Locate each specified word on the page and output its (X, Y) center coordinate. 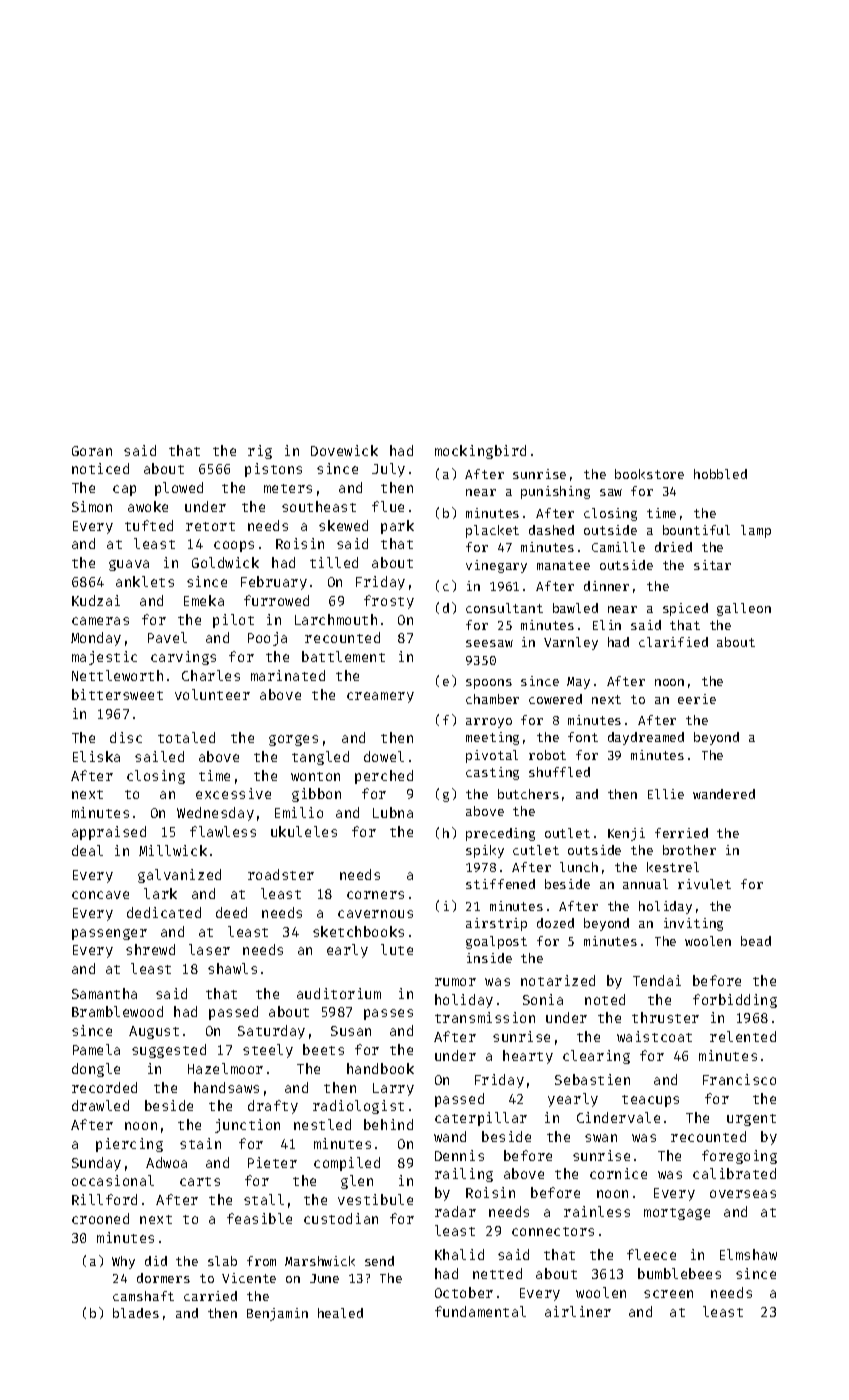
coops (234, 546)
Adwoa (166, 1162)
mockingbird (480, 452)
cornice (618, 1173)
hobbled (720, 474)
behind (388, 1124)
